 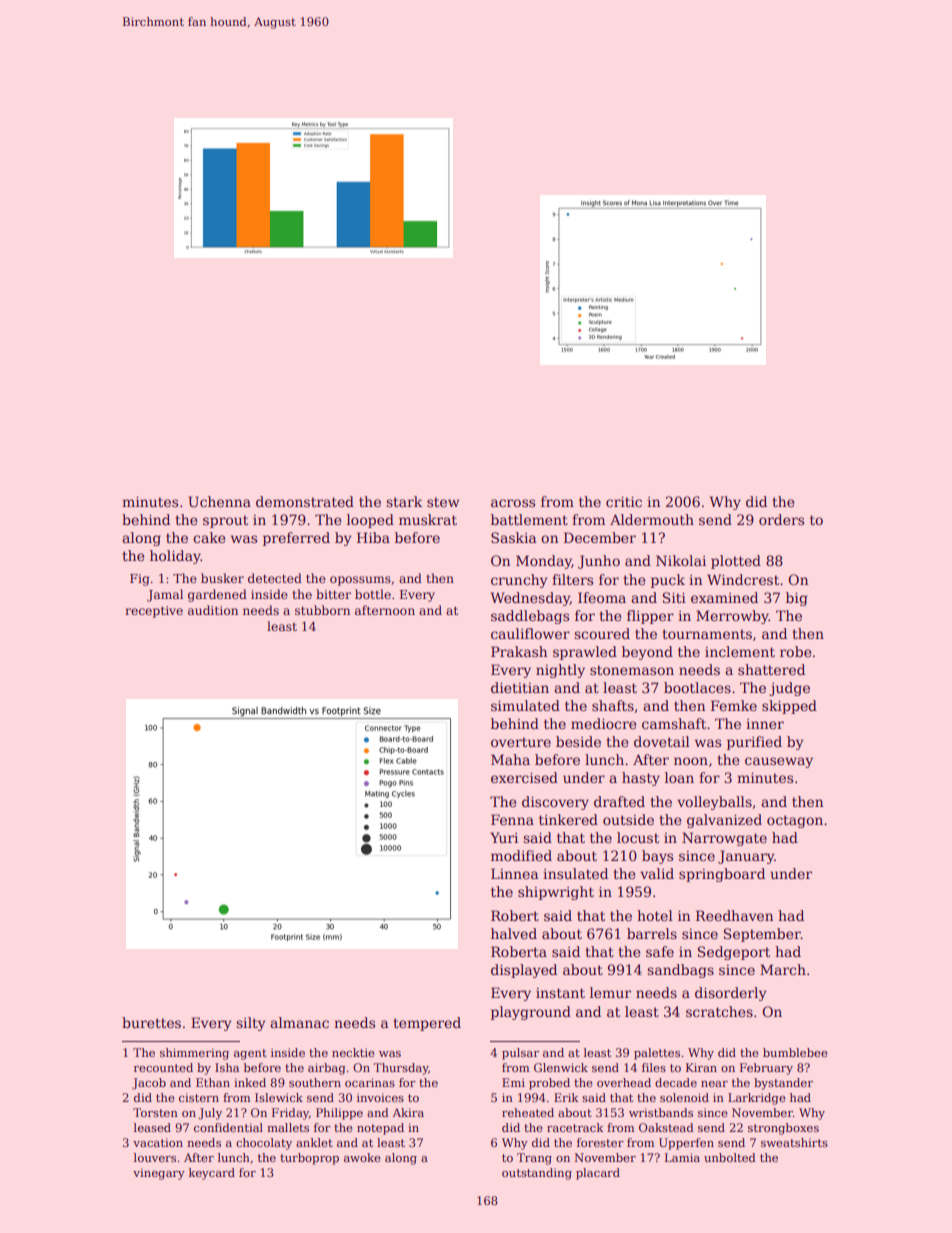 What do you see at coordinates (443, 502) in the document?
I see `stew` at bounding box center [443, 502].
